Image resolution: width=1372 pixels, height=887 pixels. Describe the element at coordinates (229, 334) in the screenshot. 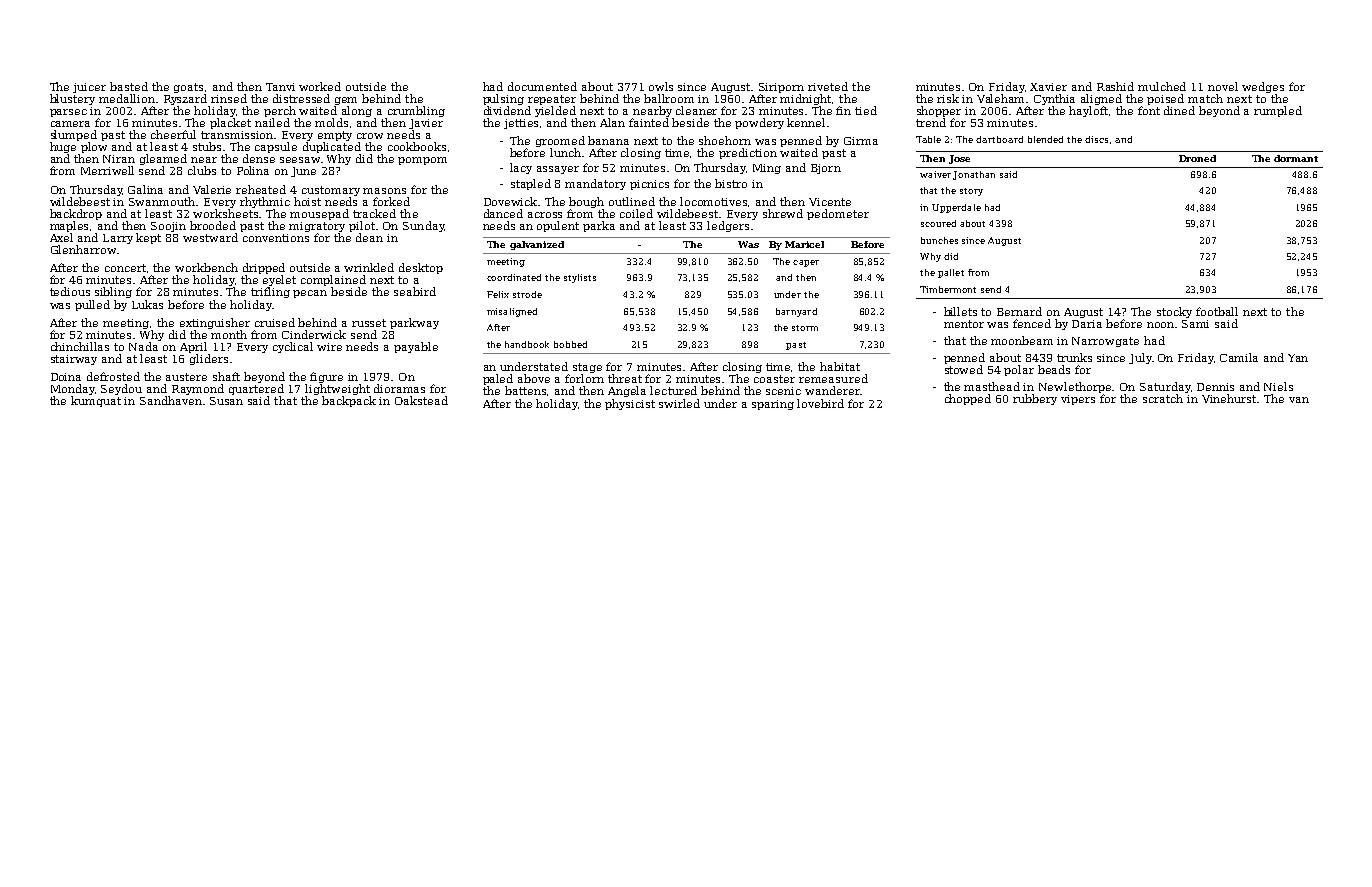

I see `month` at that location.
